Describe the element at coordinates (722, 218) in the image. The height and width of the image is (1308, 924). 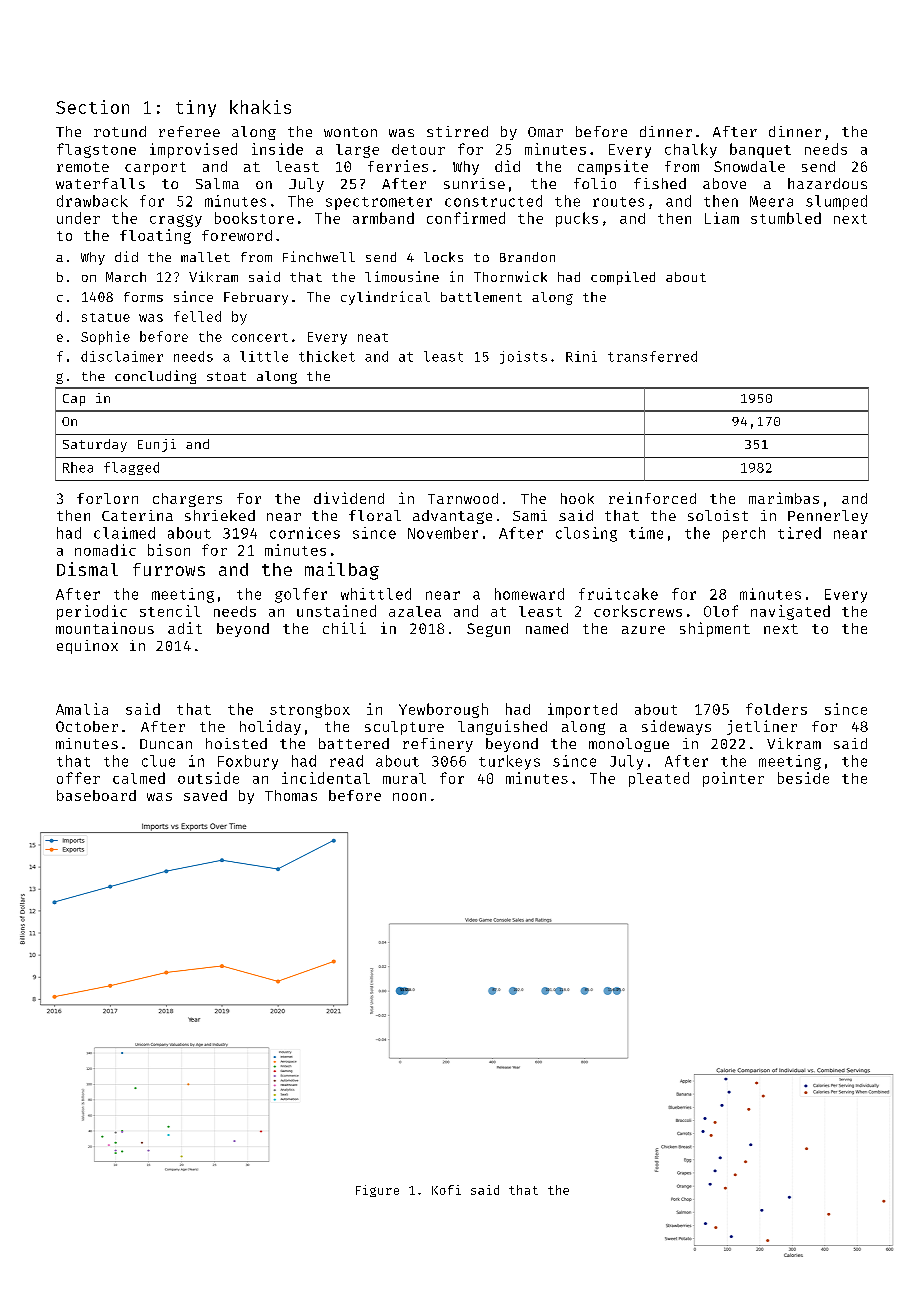
I see `Liam` at that location.
